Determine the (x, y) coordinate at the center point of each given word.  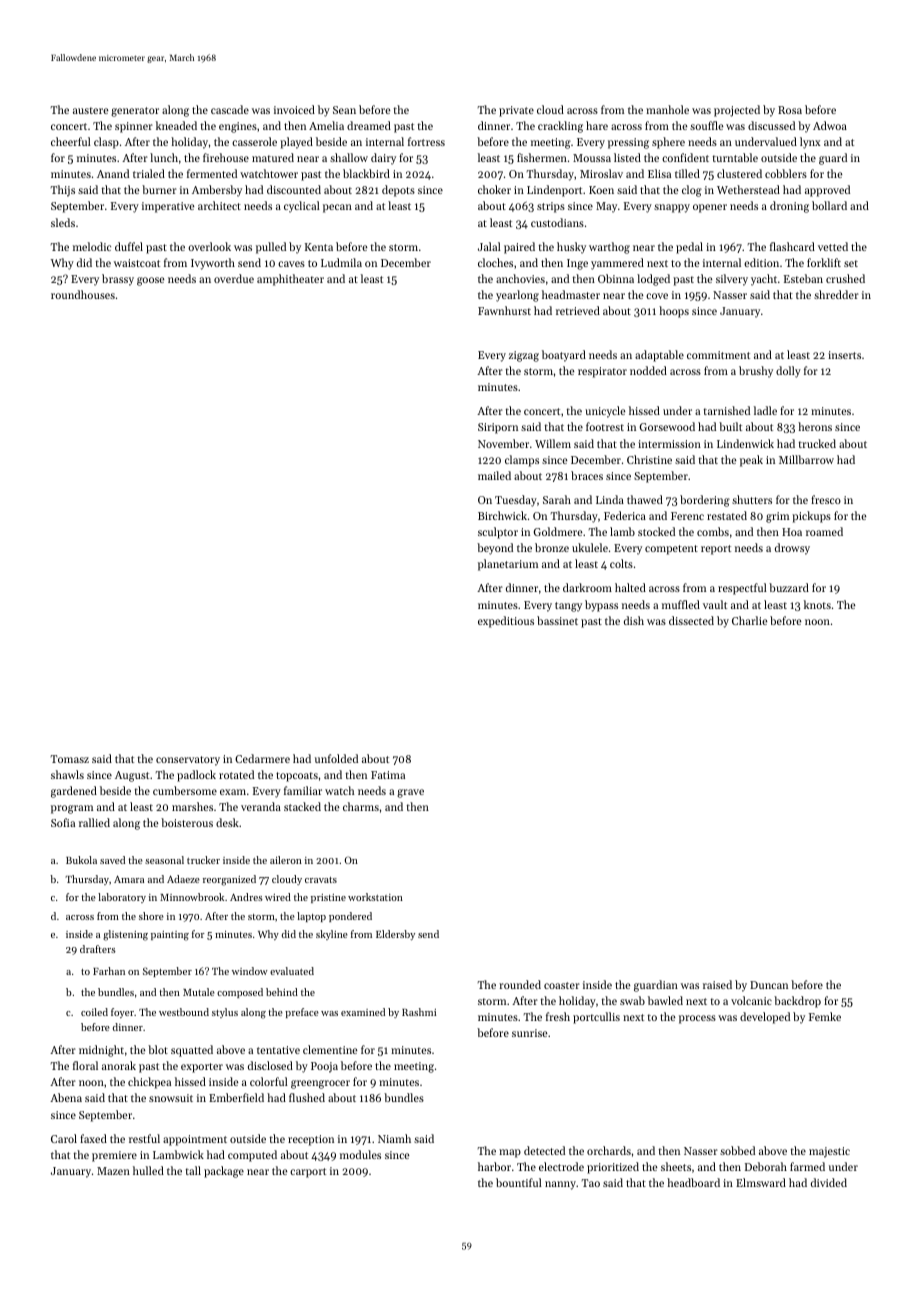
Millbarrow (806, 459)
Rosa (790, 110)
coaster (562, 985)
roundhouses (83, 294)
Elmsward (761, 1182)
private (516, 111)
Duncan (769, 985)
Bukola (81, 860)
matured (273, 157)
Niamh (394, 1138)
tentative (278, 1050)
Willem (553, 443)
